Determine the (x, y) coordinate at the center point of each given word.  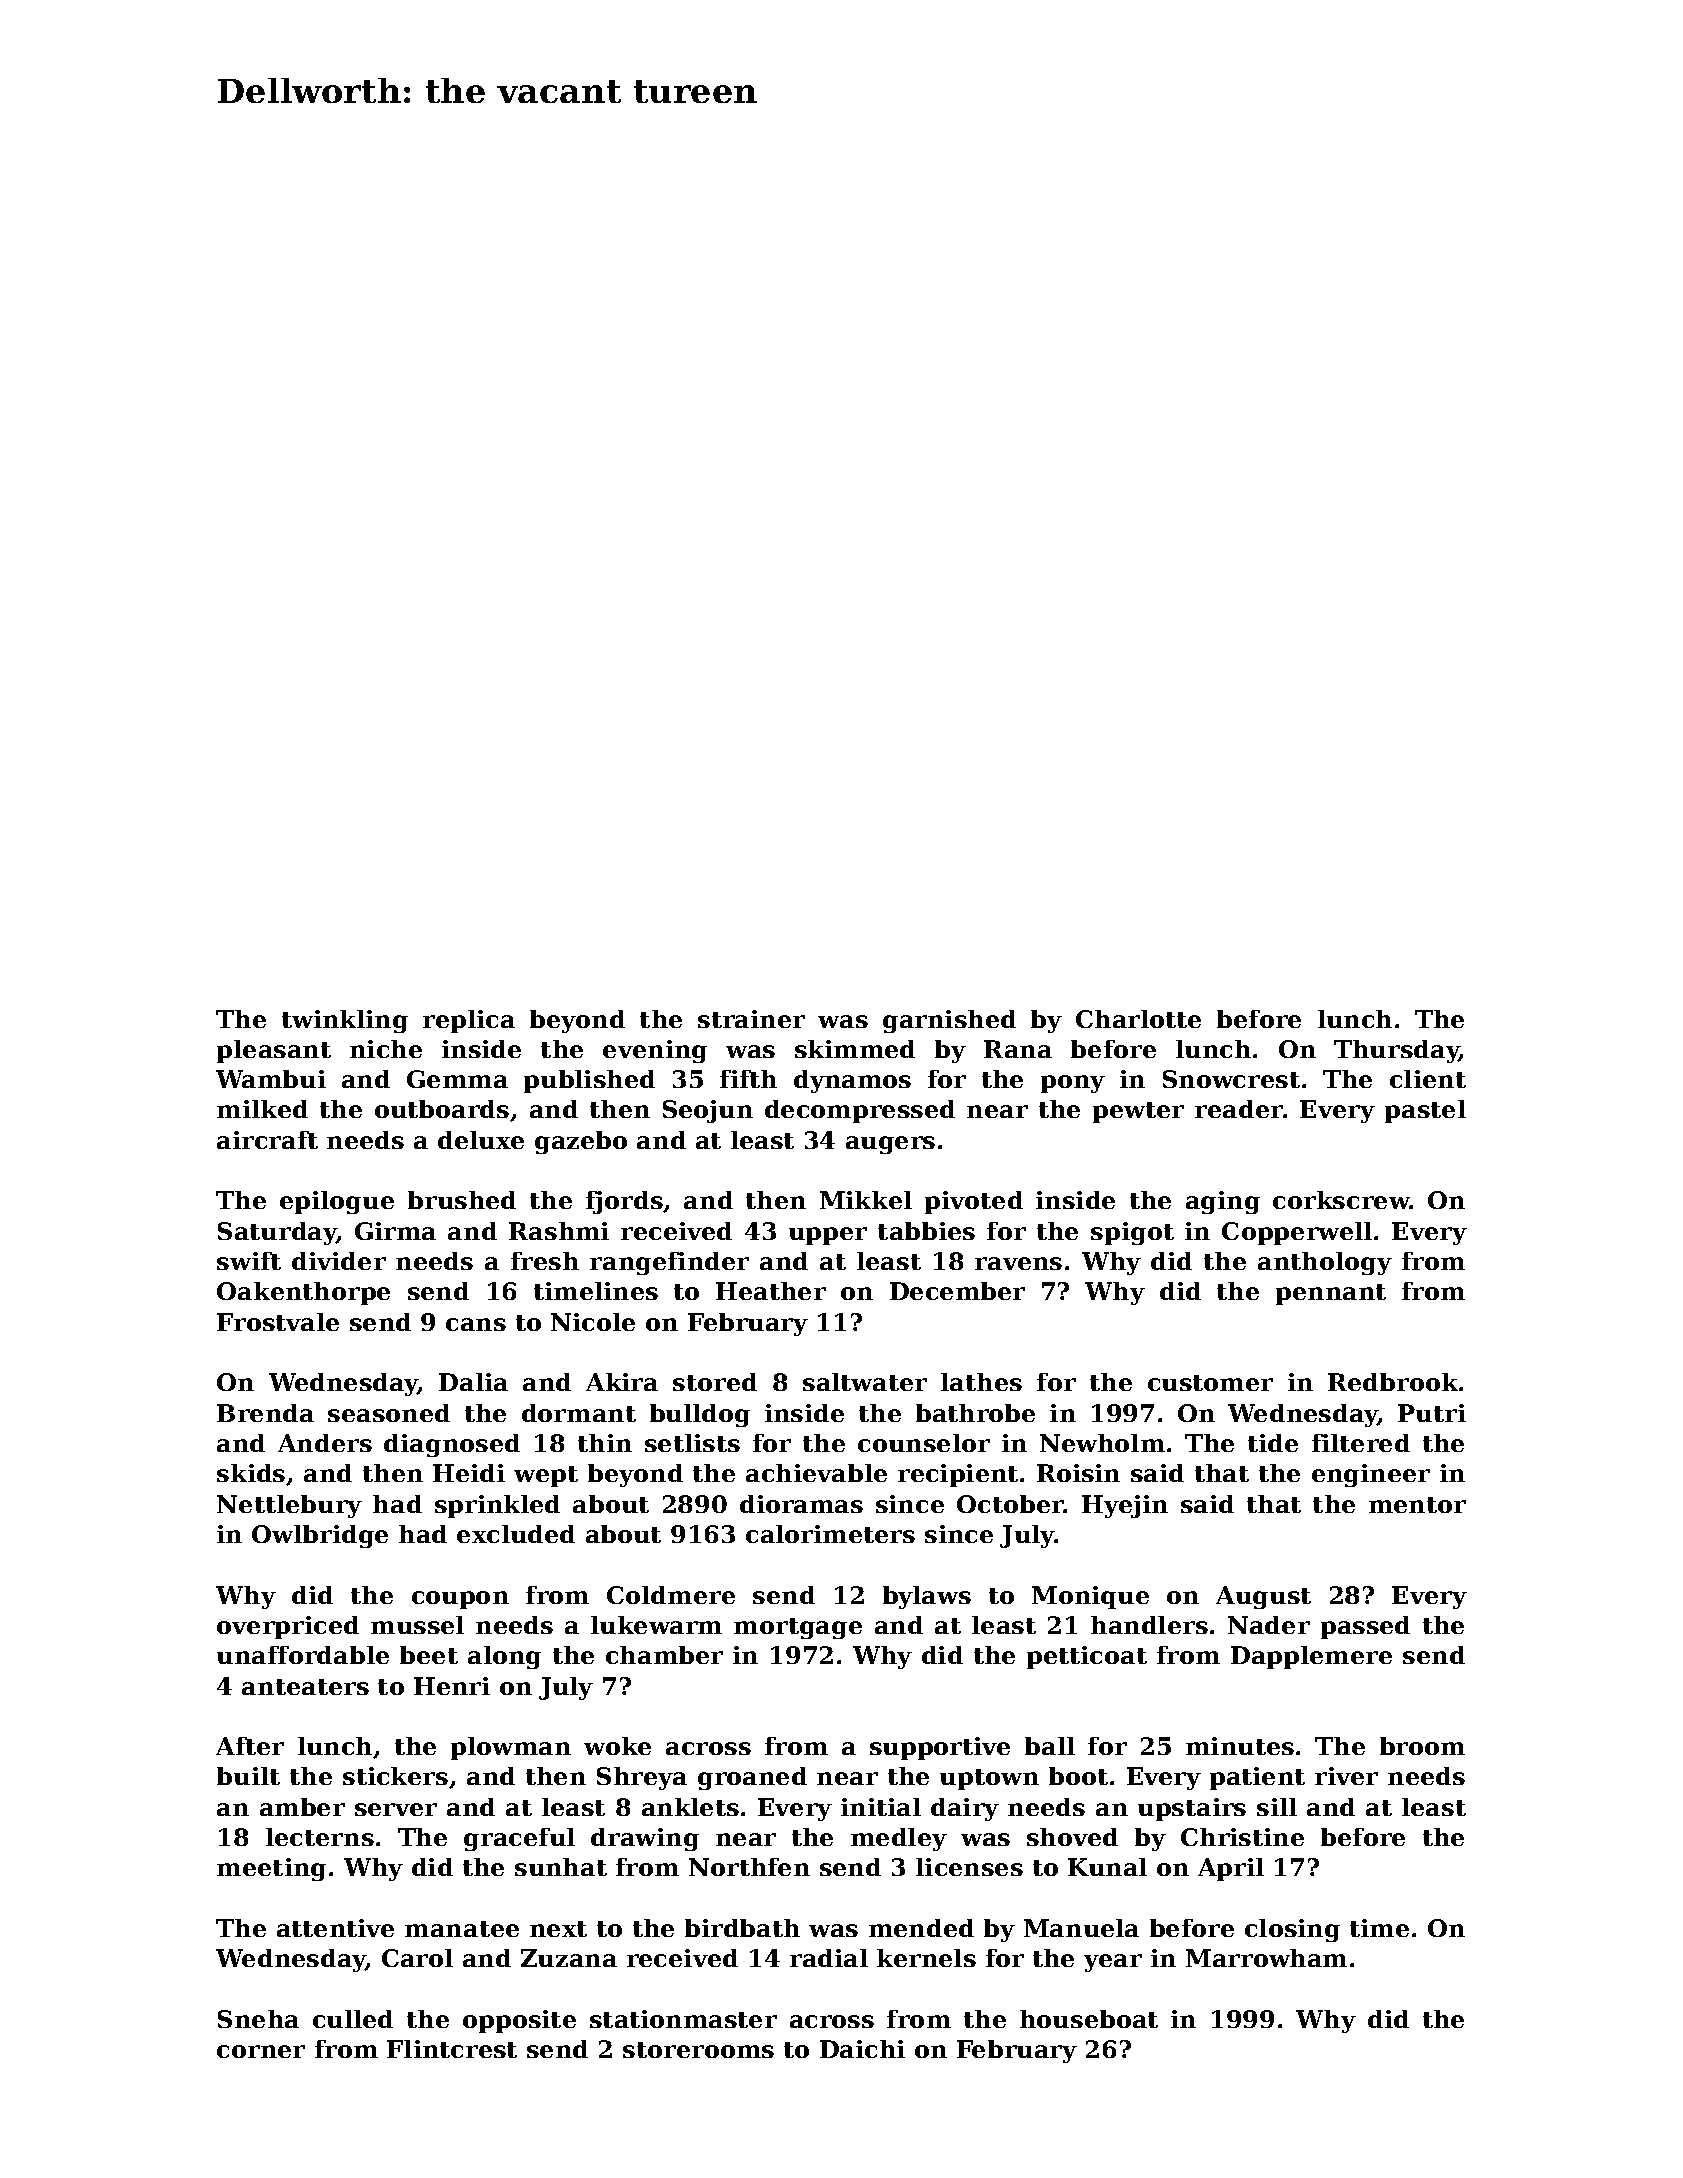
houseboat (1089, 2019)
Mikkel (866, 1200)
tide (1273, 1443)
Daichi (862, 2049)
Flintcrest (452, 2049)
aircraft (267, 1140)
